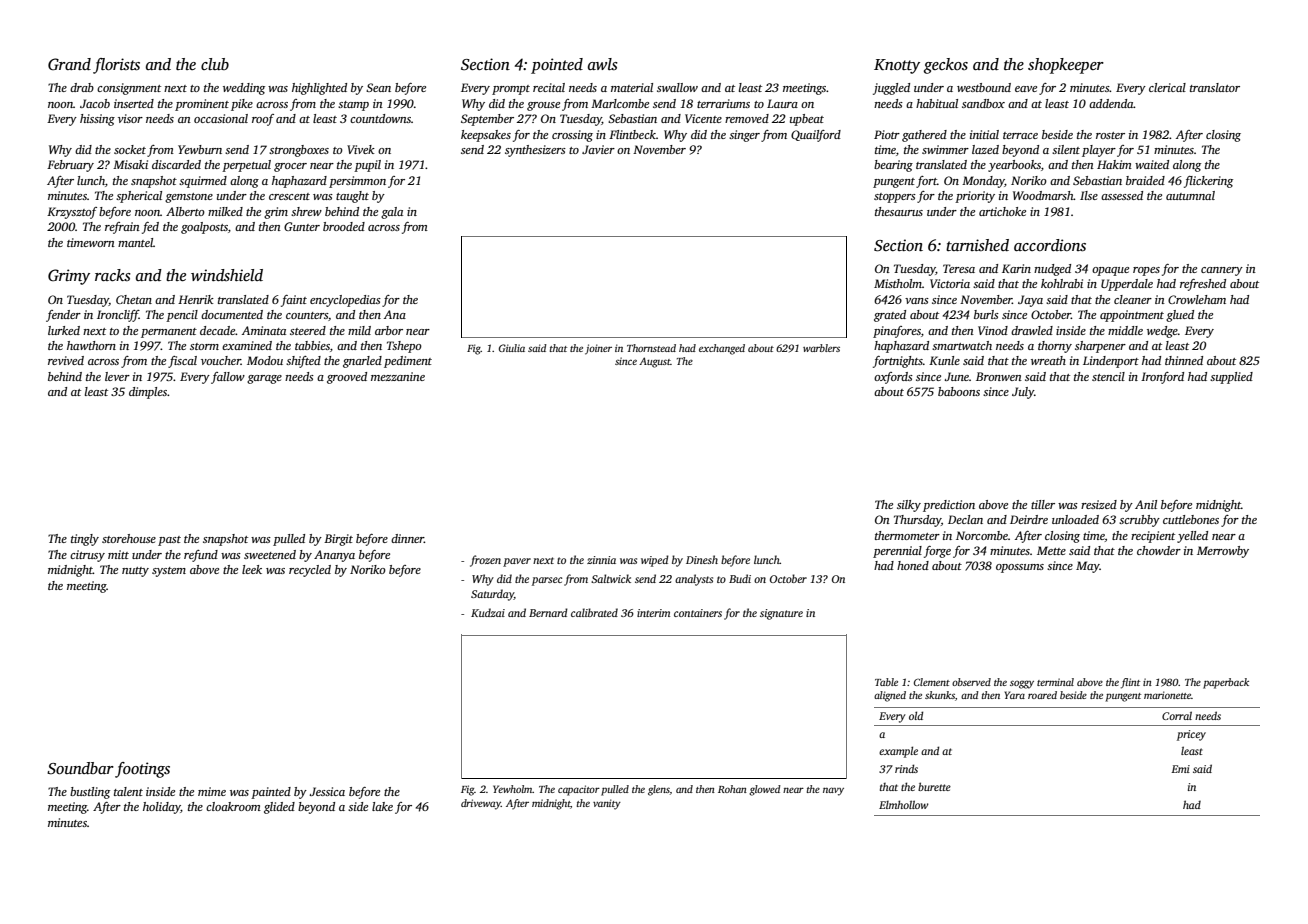 The height and width of the screenshot is (924, 1308). Describe the element at coordinates (1043, 504) in the screenshot. I see `tiller` at that location.
